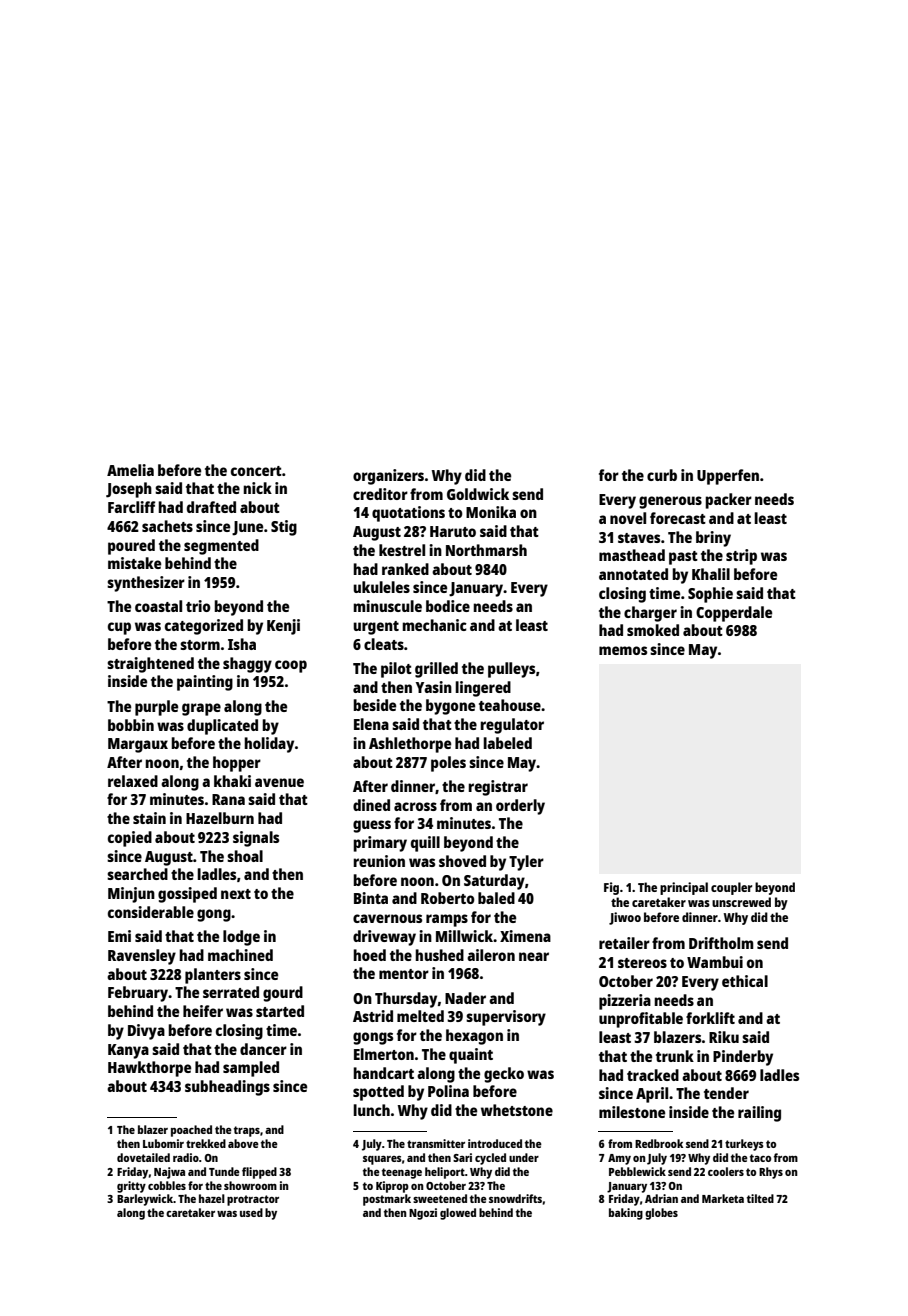 Image resolution: width=908 pixels, height=1316 pixels. What do you see at coordinates (211, 507) in the document?
I see `drafted` at bounding box center [211, 507].
